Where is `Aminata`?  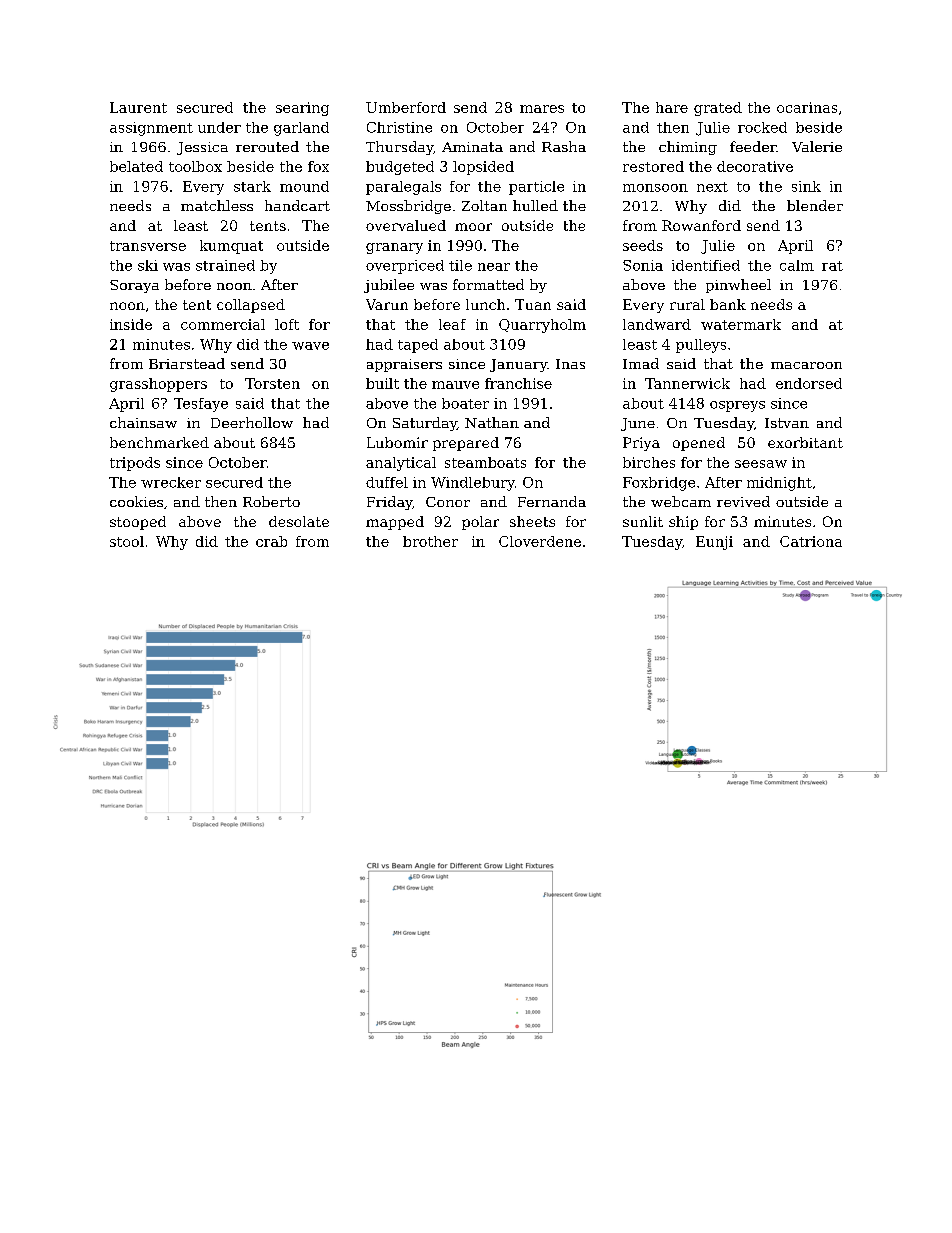 Aminata is located at coordinates (472, 147).
